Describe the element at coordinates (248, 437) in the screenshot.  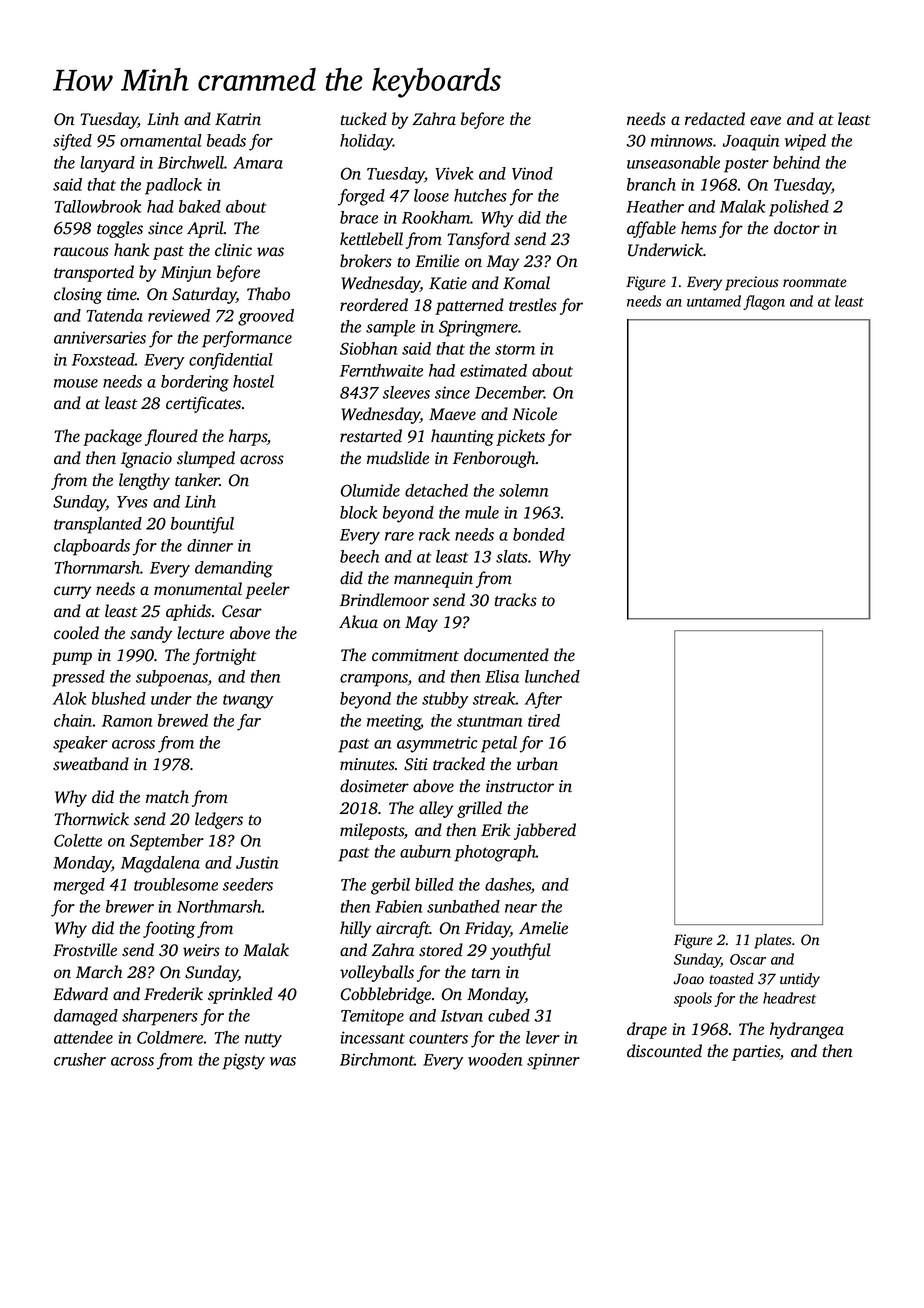
I see `harps` at that location.
